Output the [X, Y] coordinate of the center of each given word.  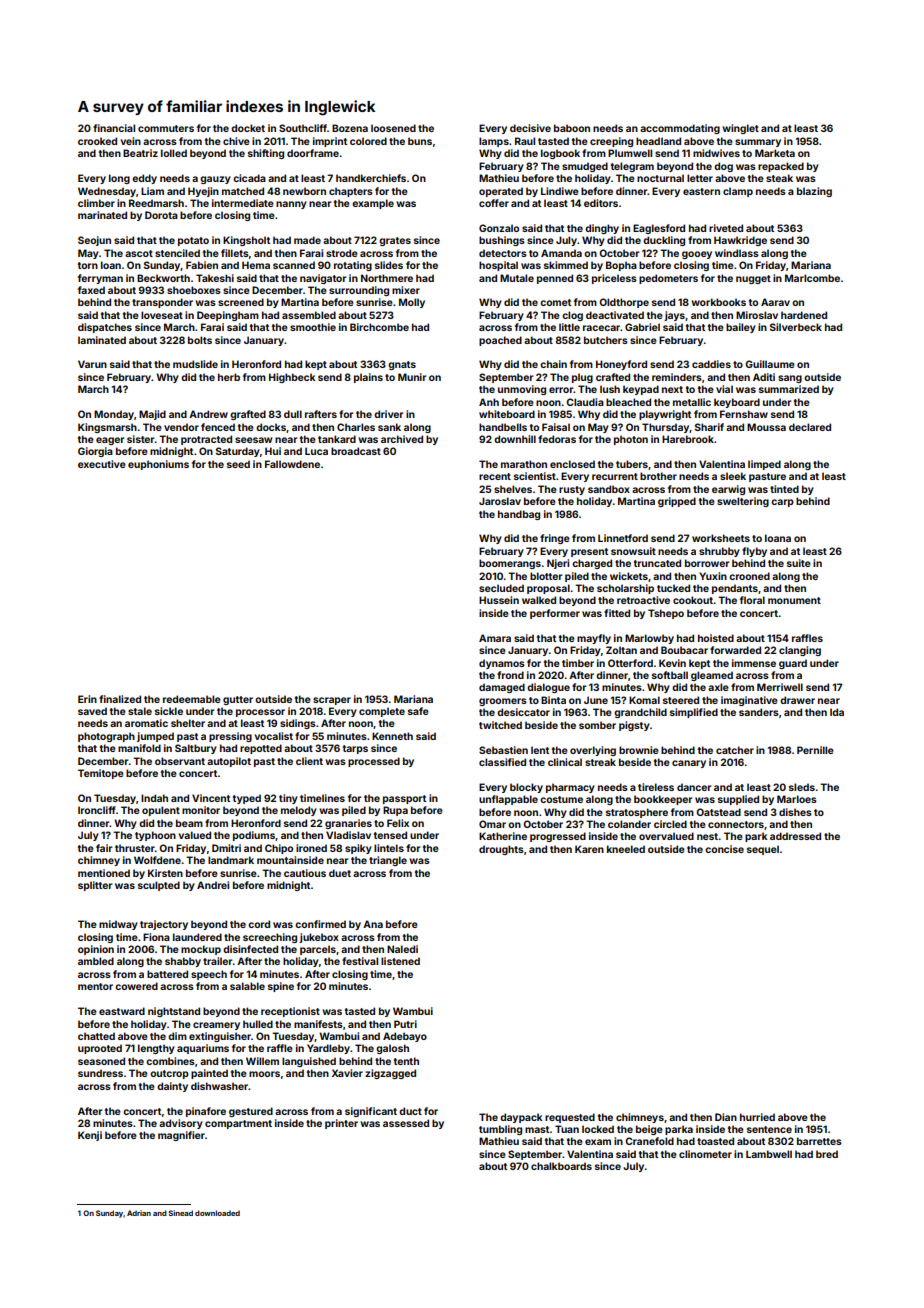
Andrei [213, 885]
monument [794, 600]
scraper [332, 701]
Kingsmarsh [107, 428]
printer [341, 1124]
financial [114, 128]
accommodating [680, 129]
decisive [530, 128]
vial [724, 389]
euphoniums [158, 465]
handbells [503, 427]
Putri [405, 1024]
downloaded [217, 1213]
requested [570, 1118]
